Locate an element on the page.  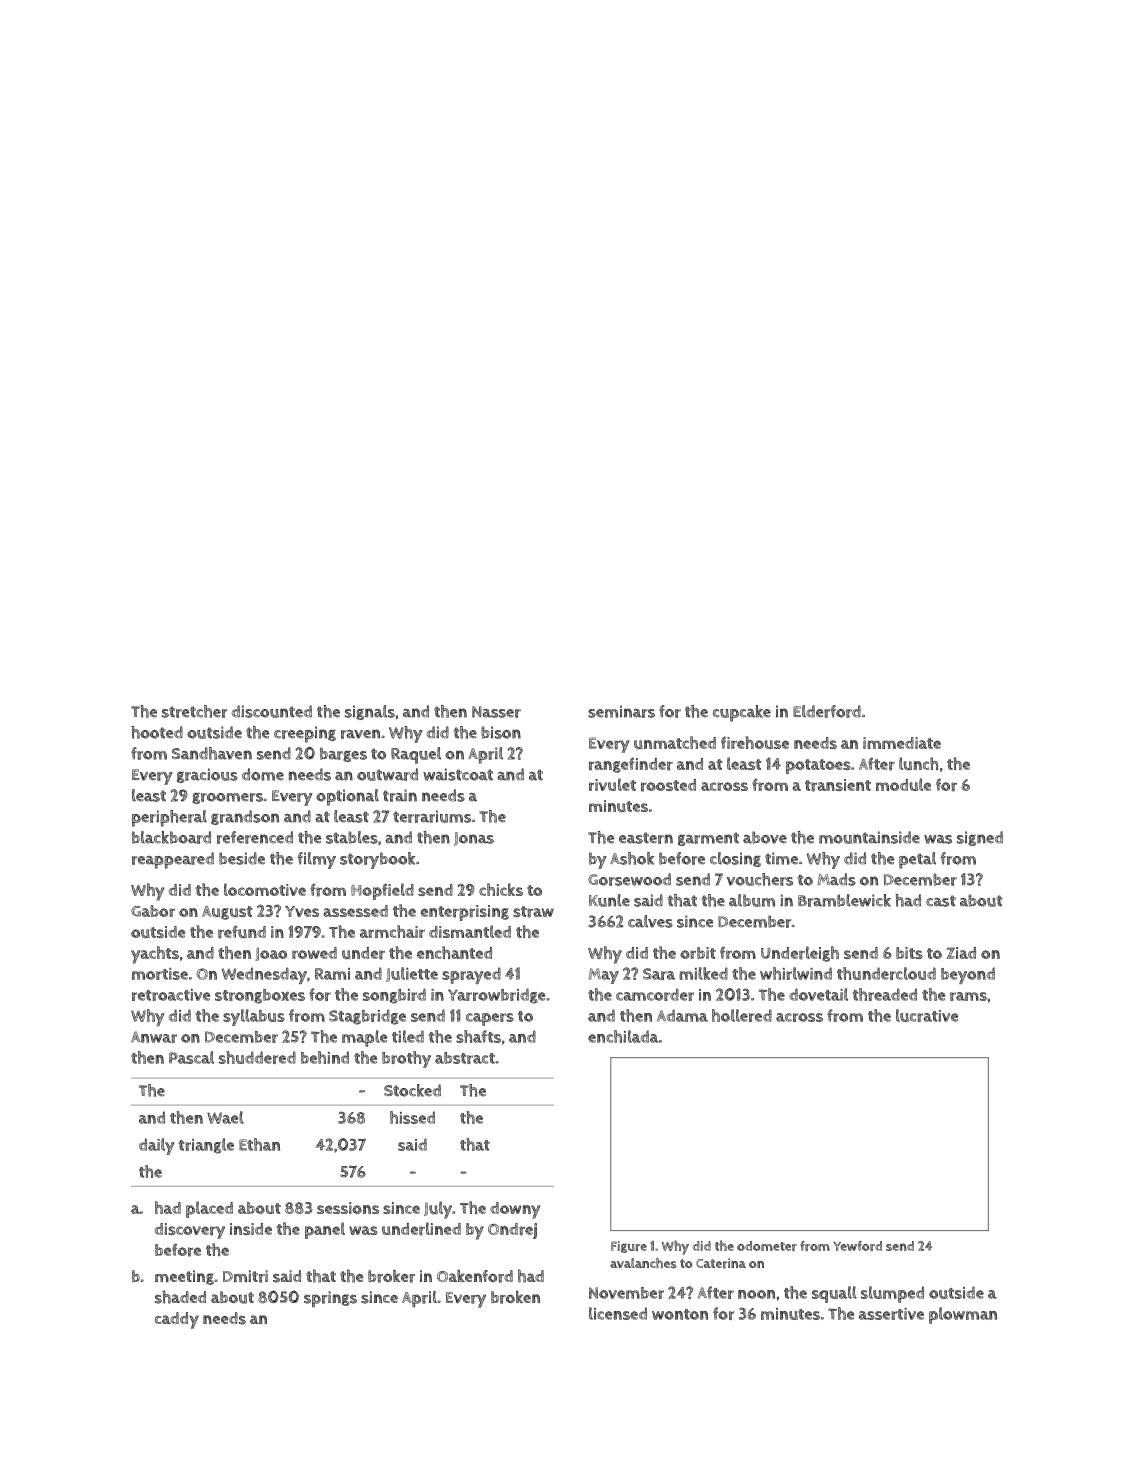
Yewford is located at coordinates (857, 1246).
